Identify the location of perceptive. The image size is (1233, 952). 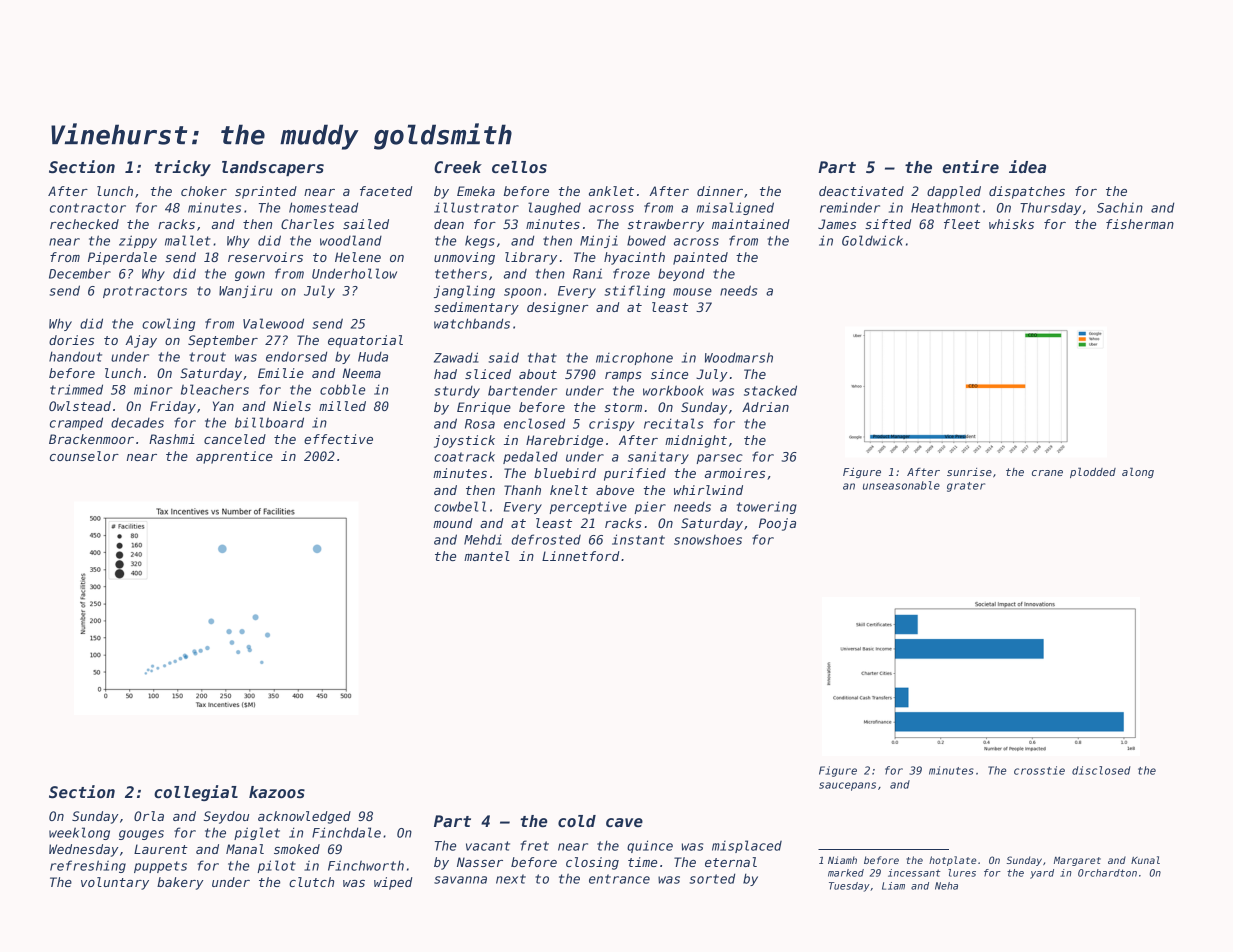
(588, 508).
